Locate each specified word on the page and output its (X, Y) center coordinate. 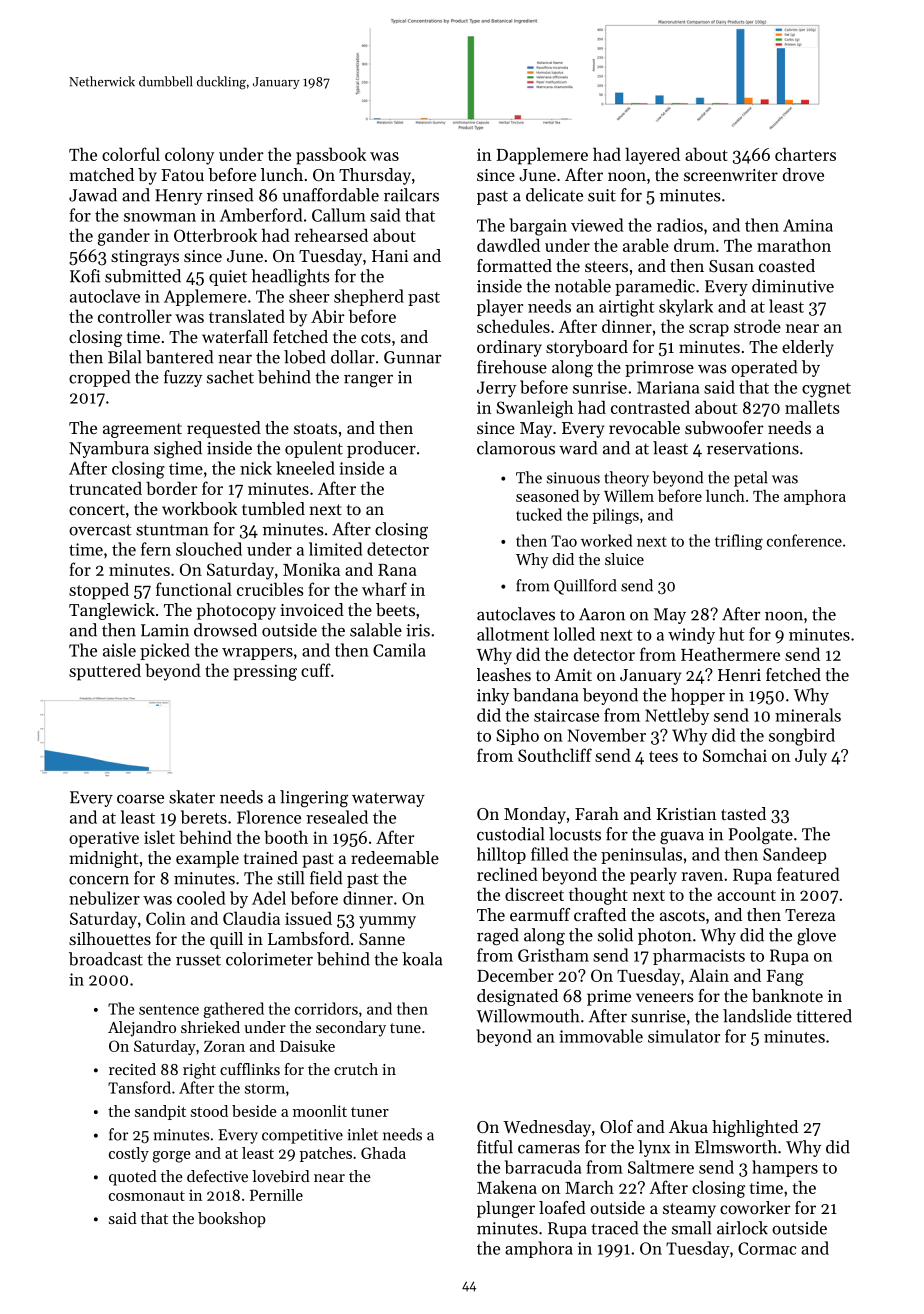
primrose (659, 369)
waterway (388, 800)
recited (132, 1069)
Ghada (383, 1153)
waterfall (235, 336)
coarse (140, 799)
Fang (785, 978)
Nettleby (677, 716)
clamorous (516, 448)
